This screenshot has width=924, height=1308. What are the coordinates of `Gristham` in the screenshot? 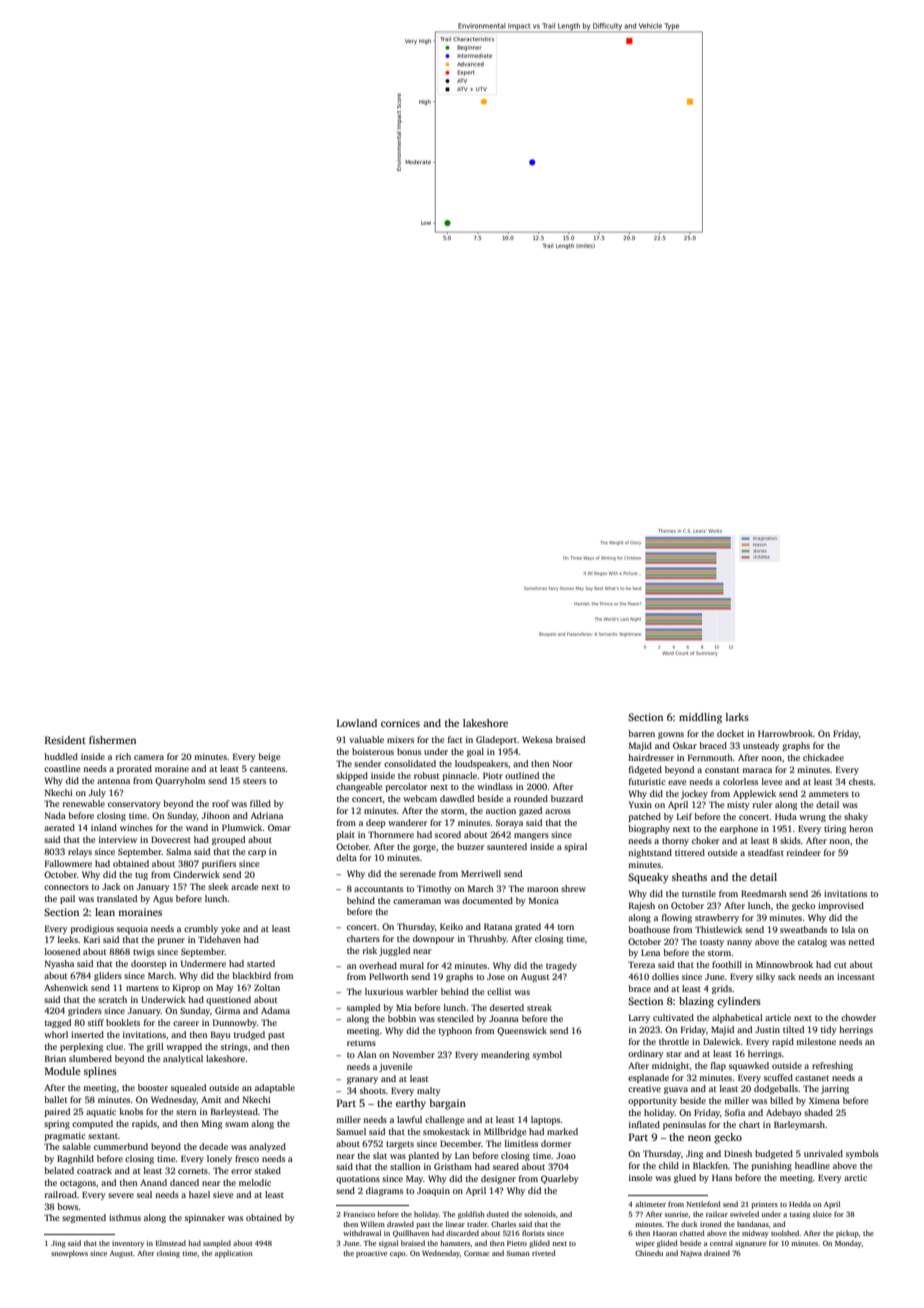 It's located at (453, 1166).
